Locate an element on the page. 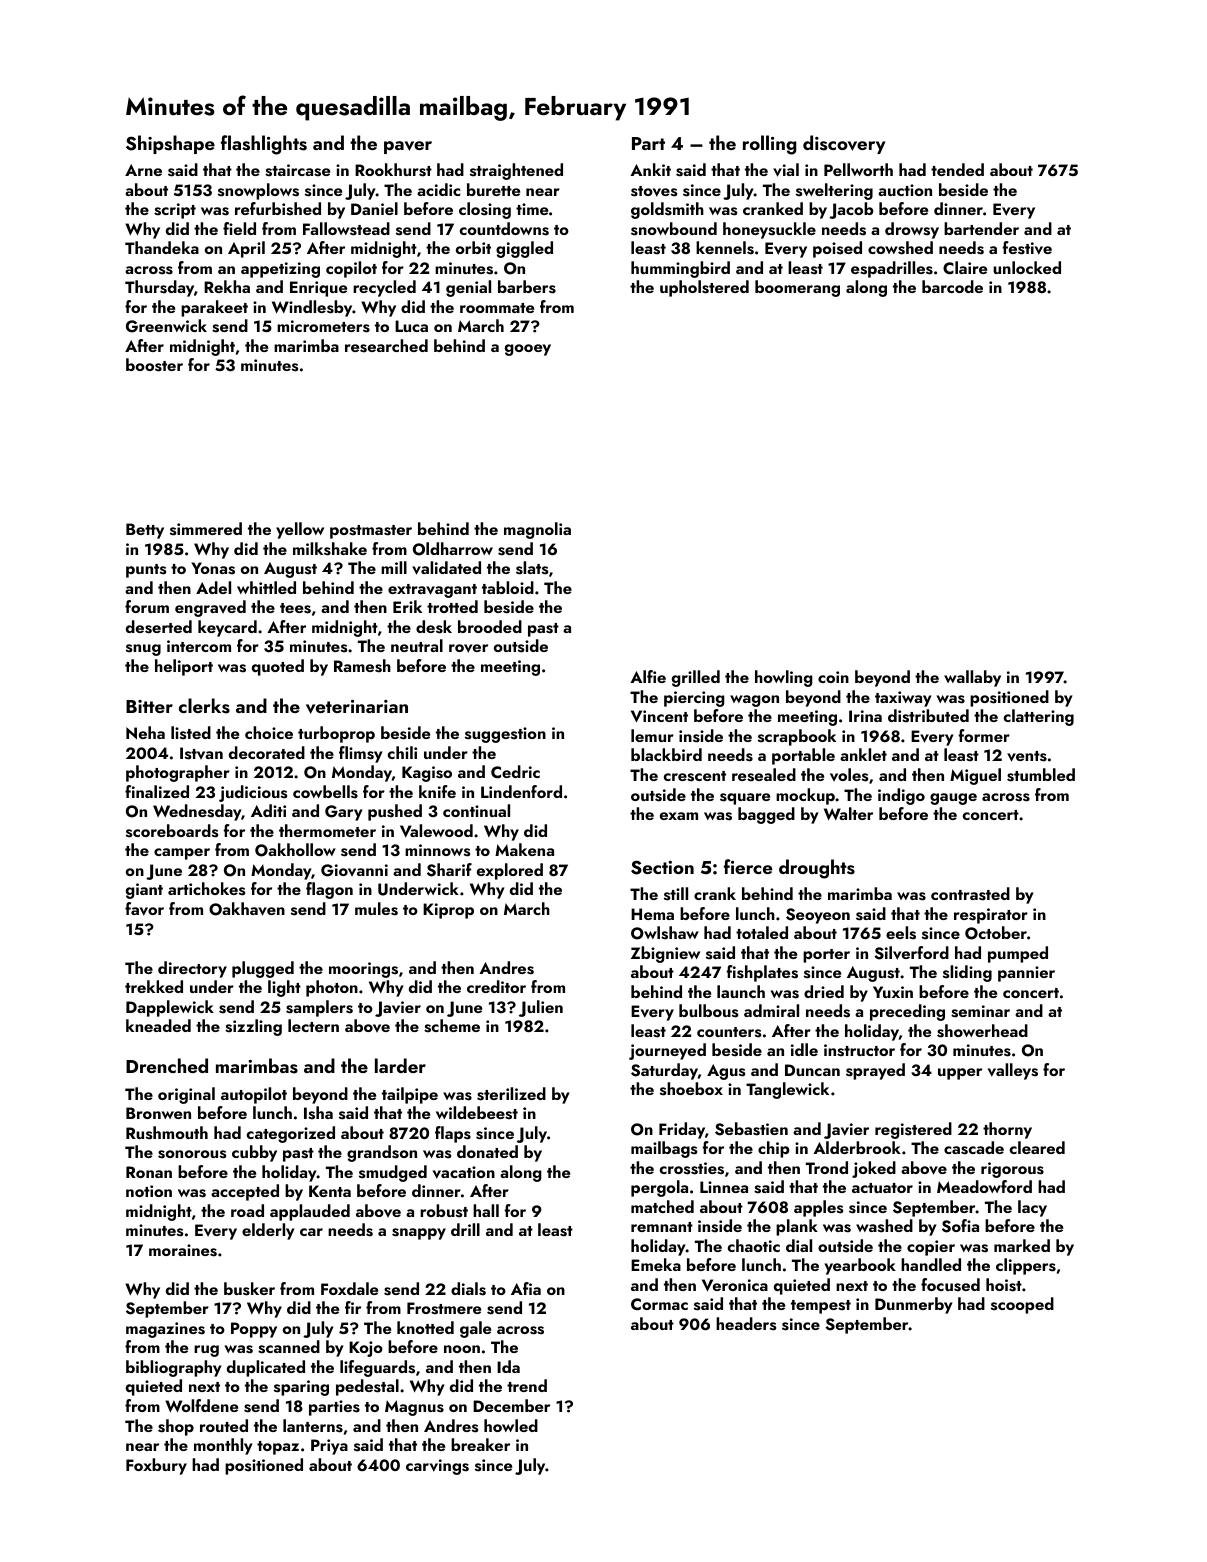  discovery is located at coordinates (844, 144).
